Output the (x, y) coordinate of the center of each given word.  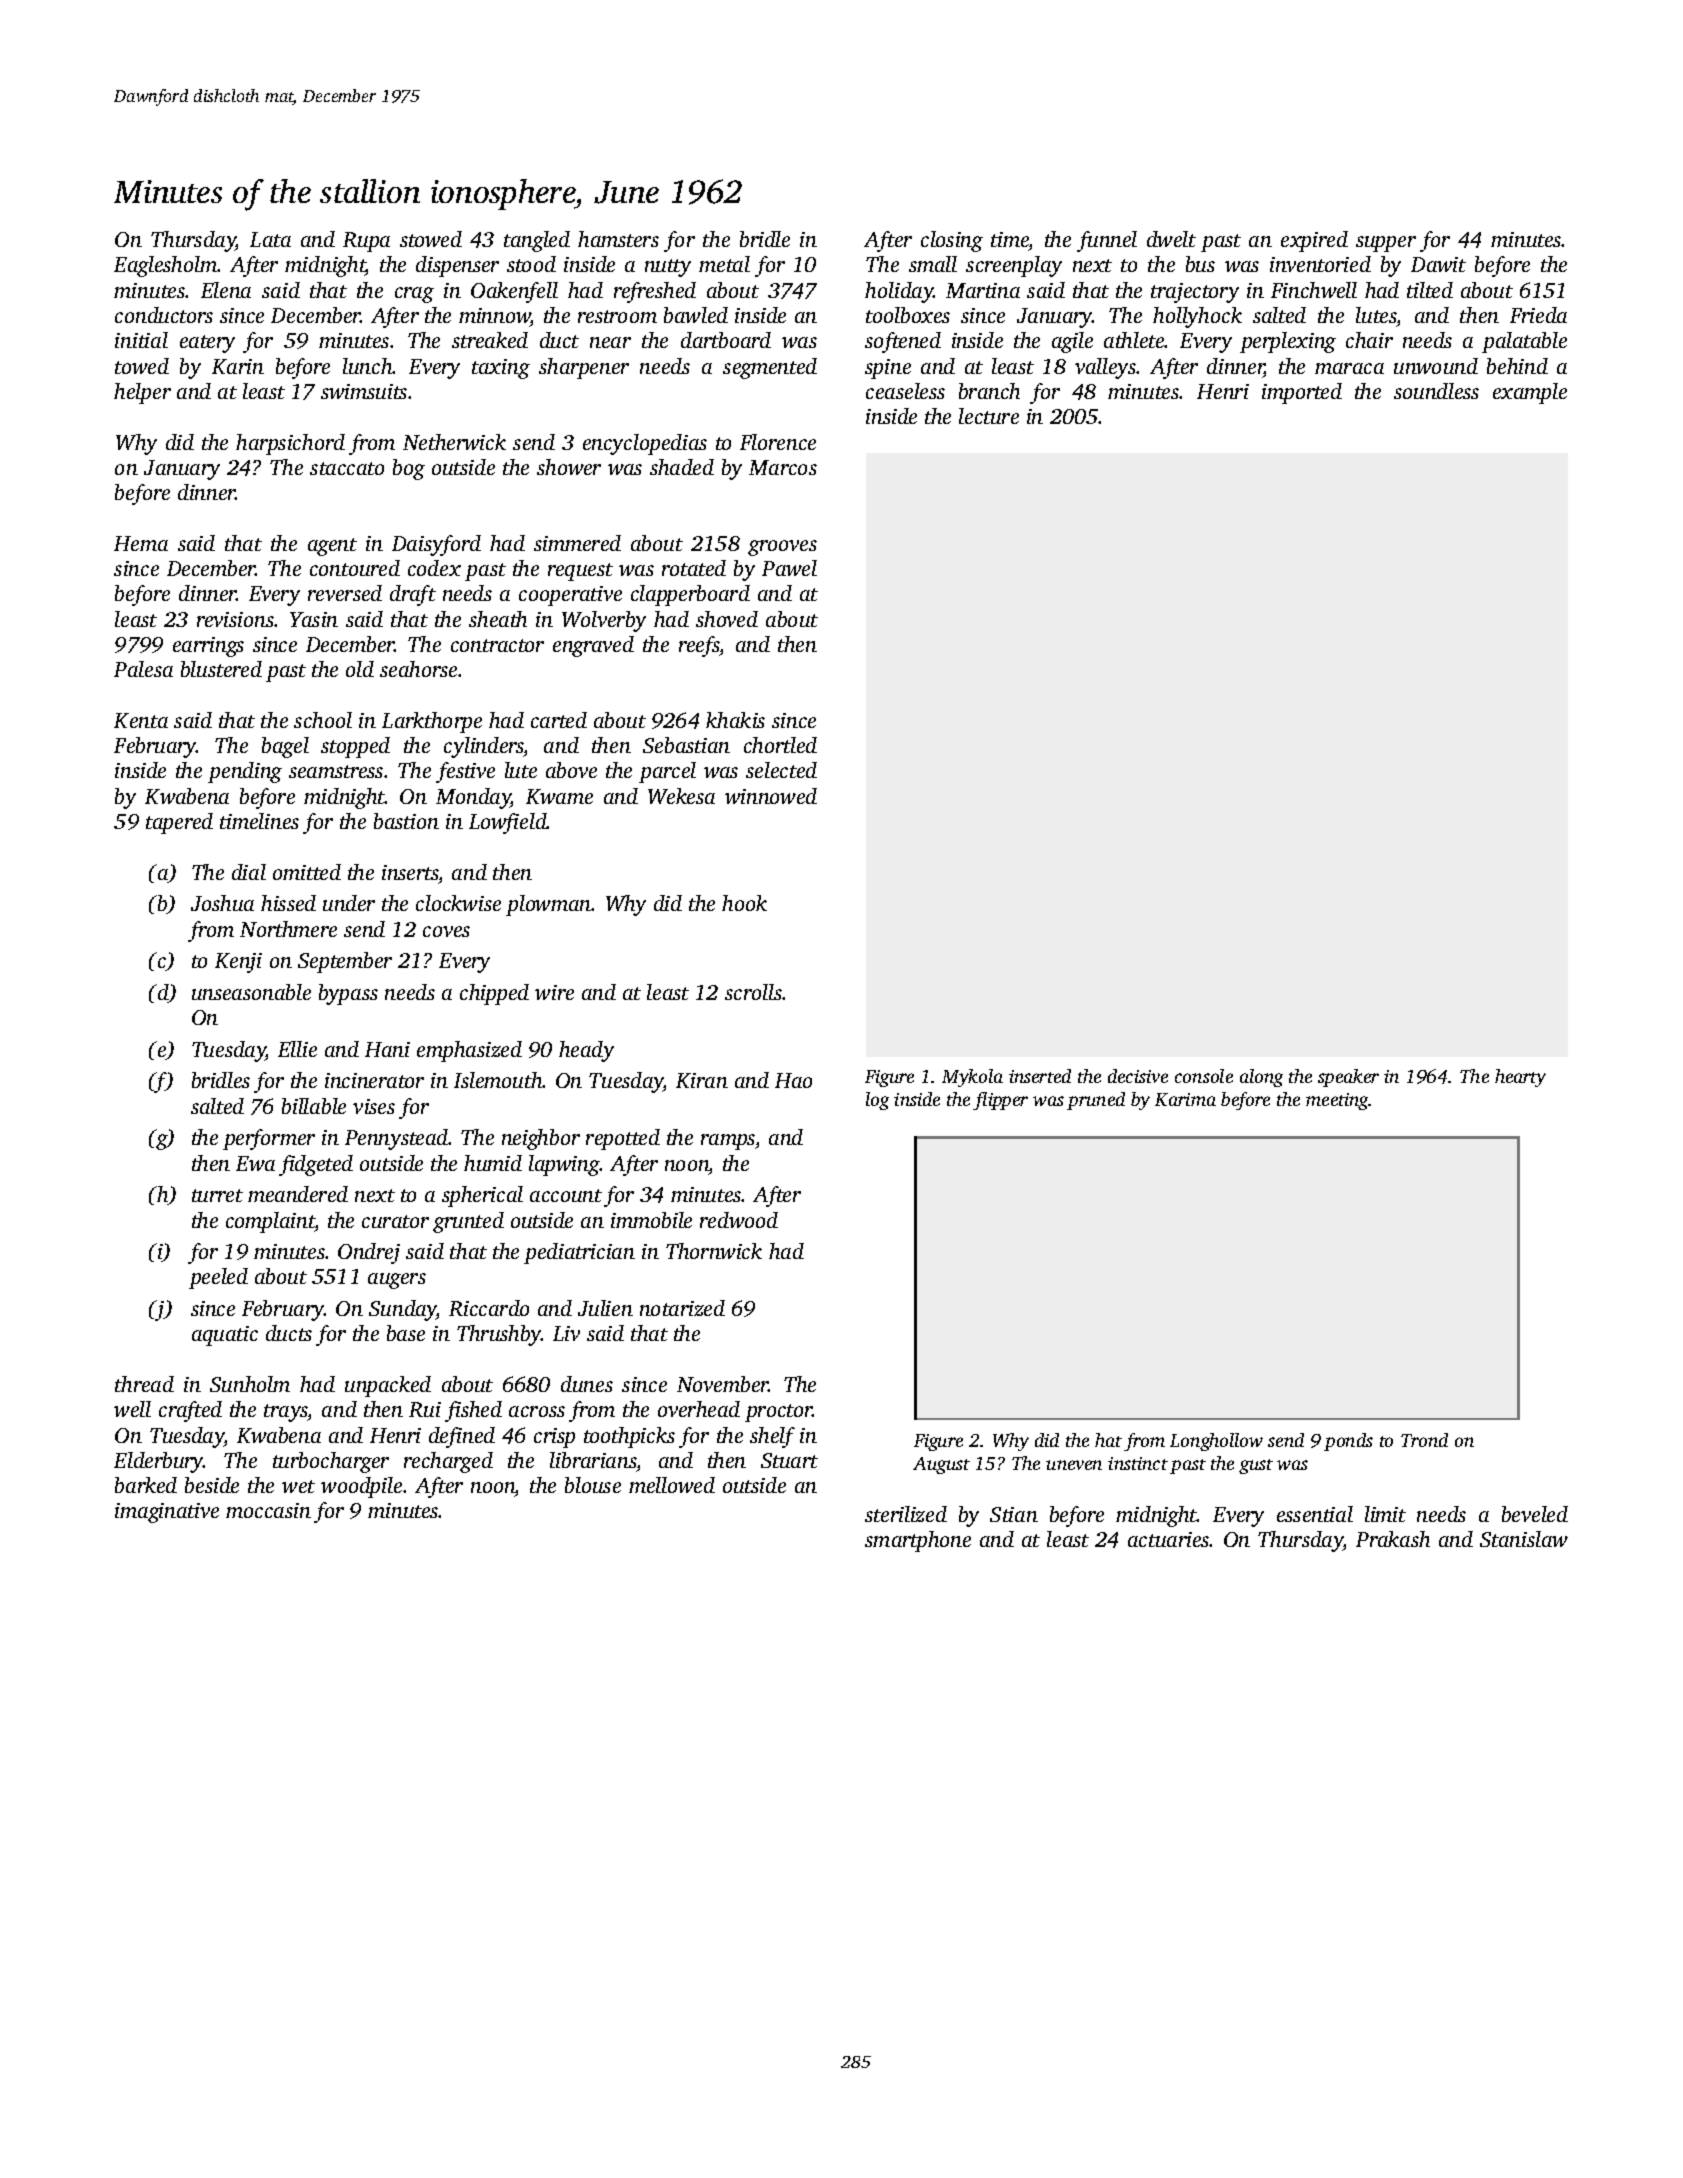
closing (952, 241)
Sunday (403, 1310)
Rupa (366, 242)
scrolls (753, 992)
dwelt (1171, 239)
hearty (1520, 1078)
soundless (1436, 391)
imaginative (167, 1513)
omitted (307, 872)
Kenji (238, 963)
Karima (1185, 1099)
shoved (727, 619)
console (1204, 1076)
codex (434, 568)
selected (781, 770)
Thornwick (714, 1251)
